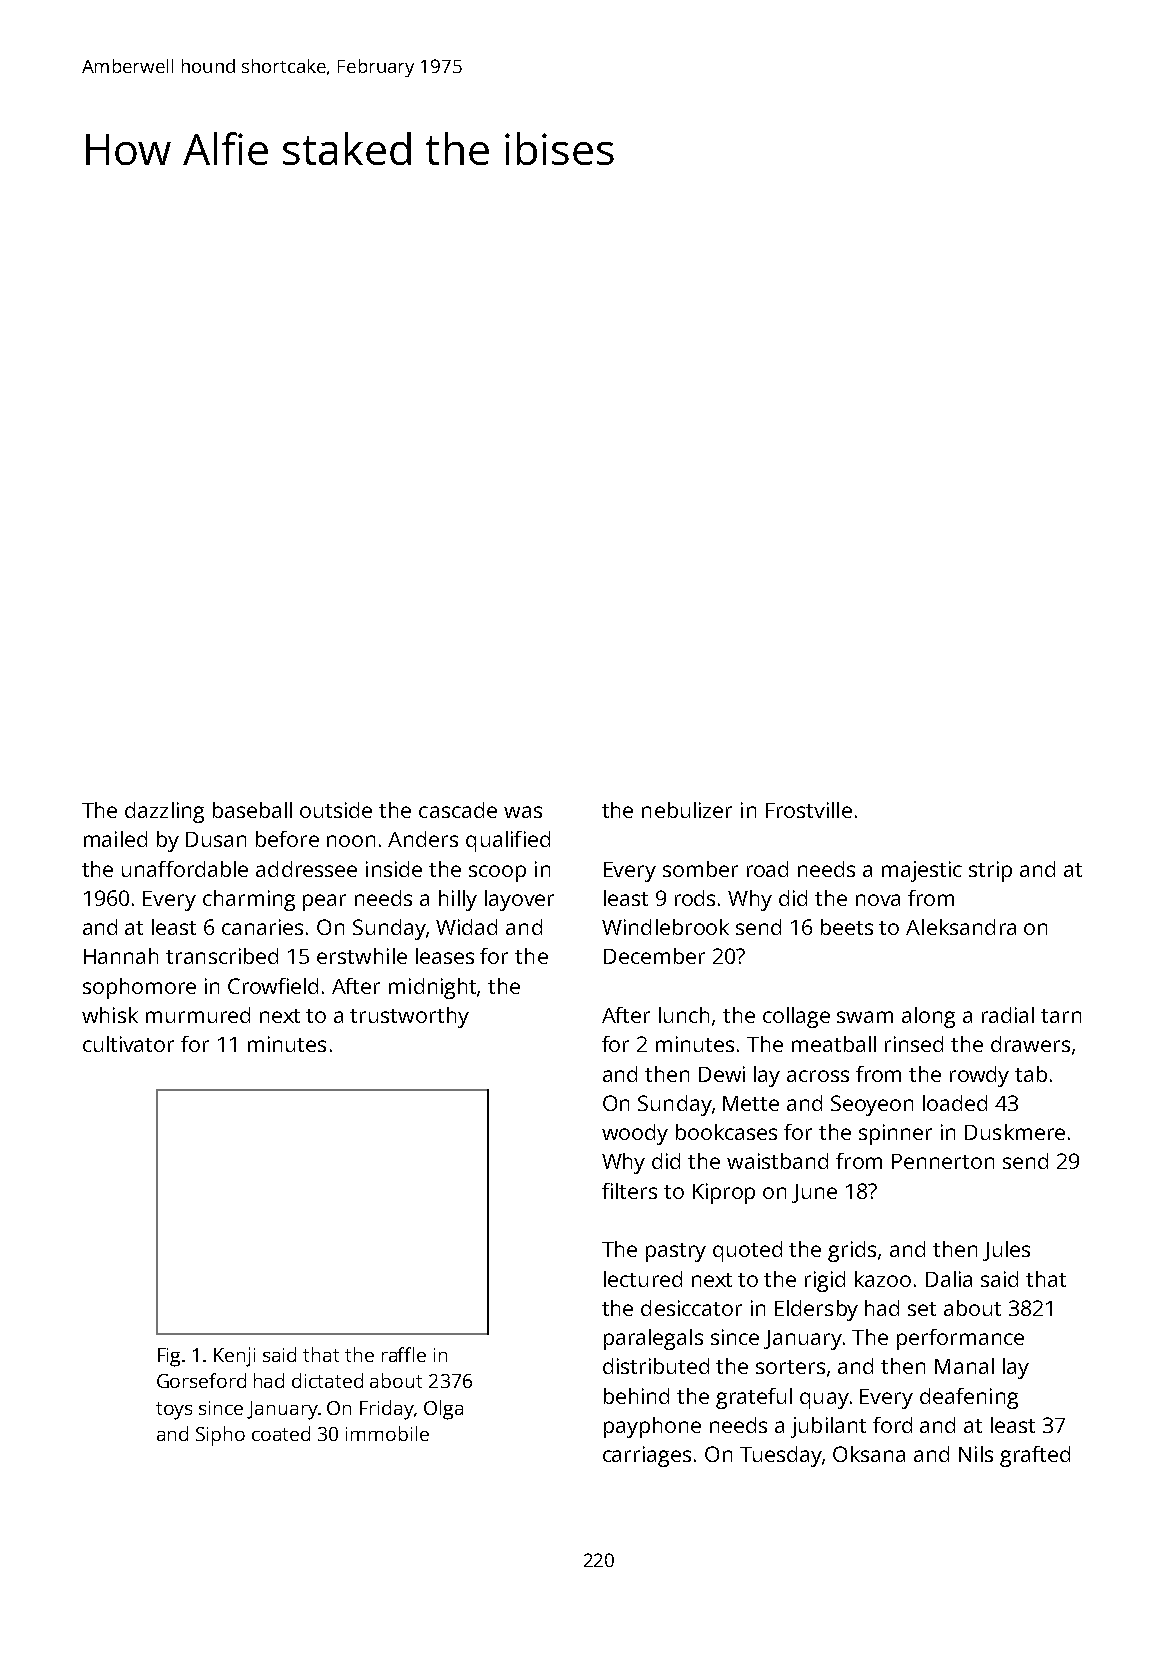 This screenshot has height=1654, width=1165. What do you see at coordinates (796, 1017) in the screenshot?
I see `collage` at bounding box center [796, 1017].
